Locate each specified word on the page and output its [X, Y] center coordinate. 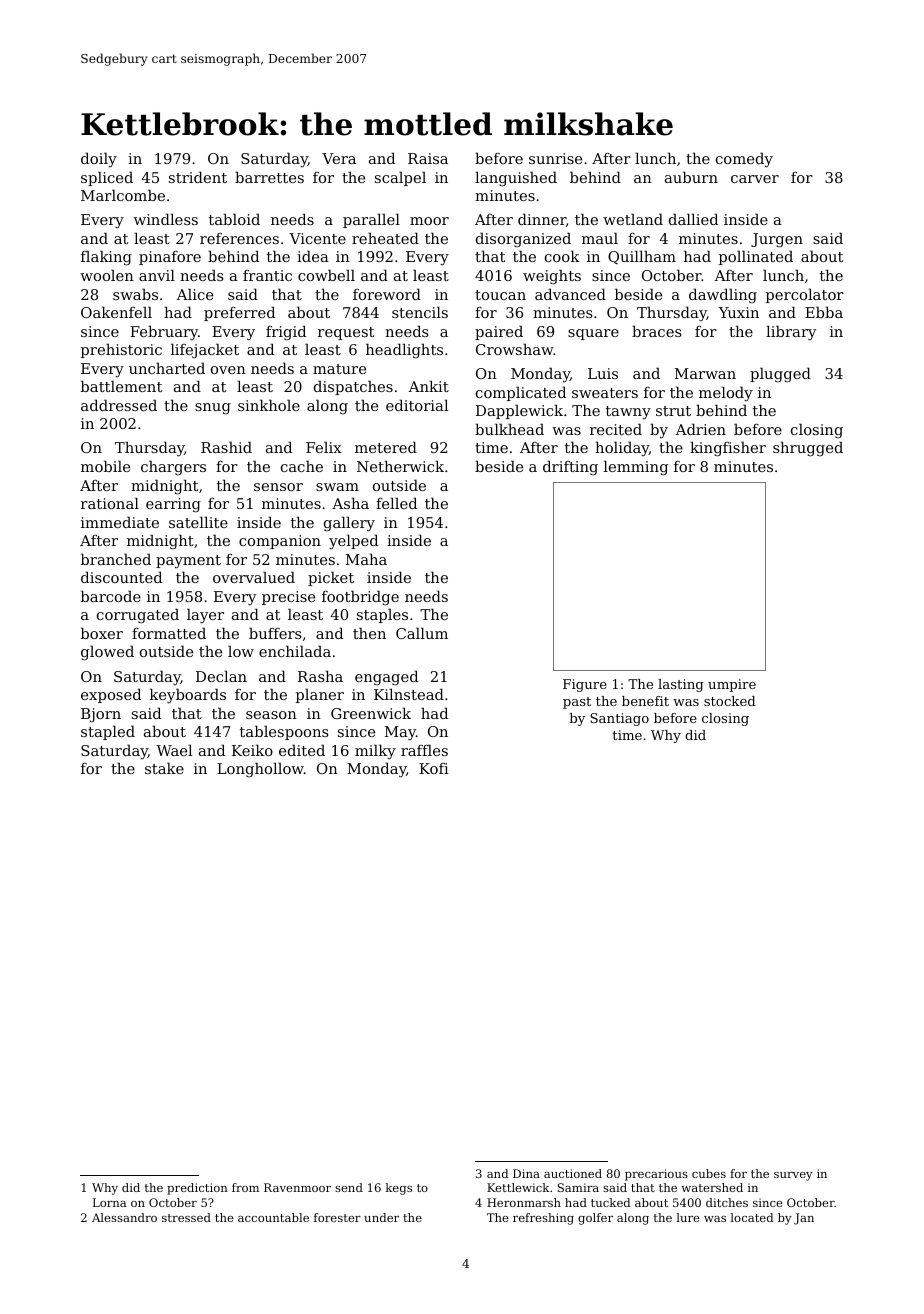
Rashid [226, 447]
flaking [106, 258]
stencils [420, 312]
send [349, 1187]
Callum [422, 633]
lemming [636, 468]
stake [164, 768]
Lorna [109, 1202]
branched [116, 559]
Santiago [619, 719]
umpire [732, 685]
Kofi [434, 768]
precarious [656, 1175]
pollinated [756, 257]
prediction [197, 1189]
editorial [417, 405]
